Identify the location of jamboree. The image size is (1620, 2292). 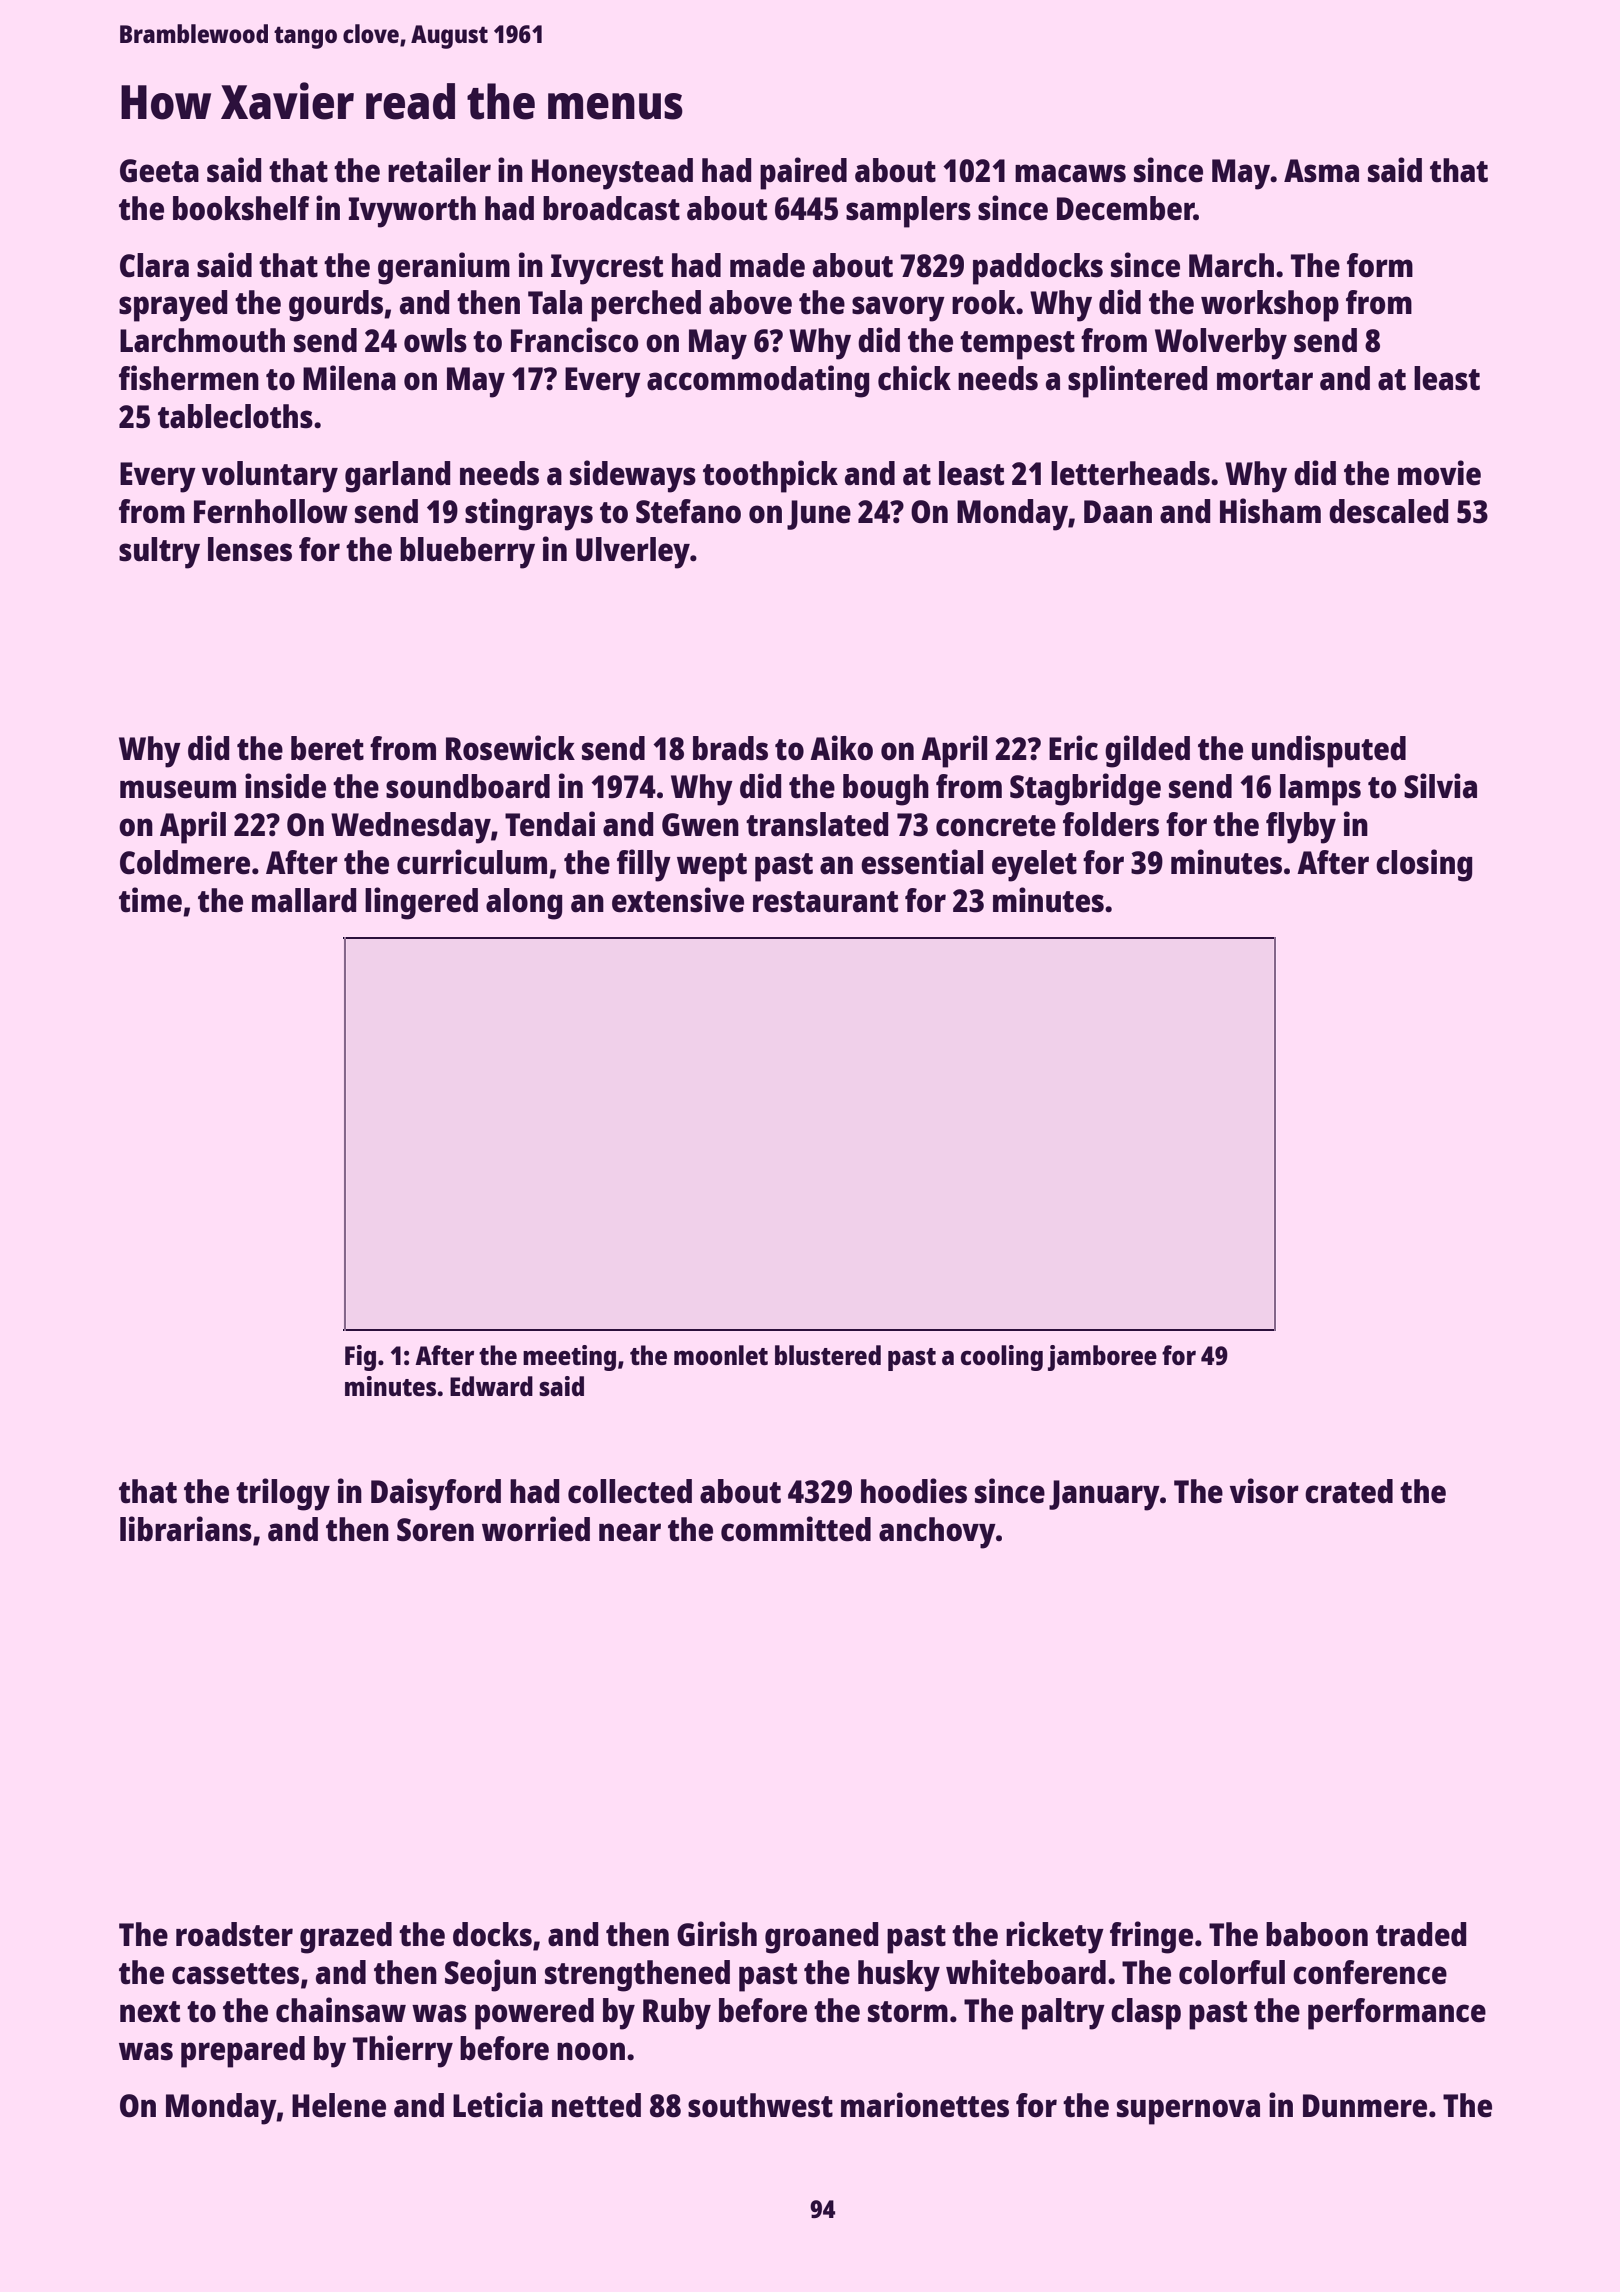
(1102, 1358).
